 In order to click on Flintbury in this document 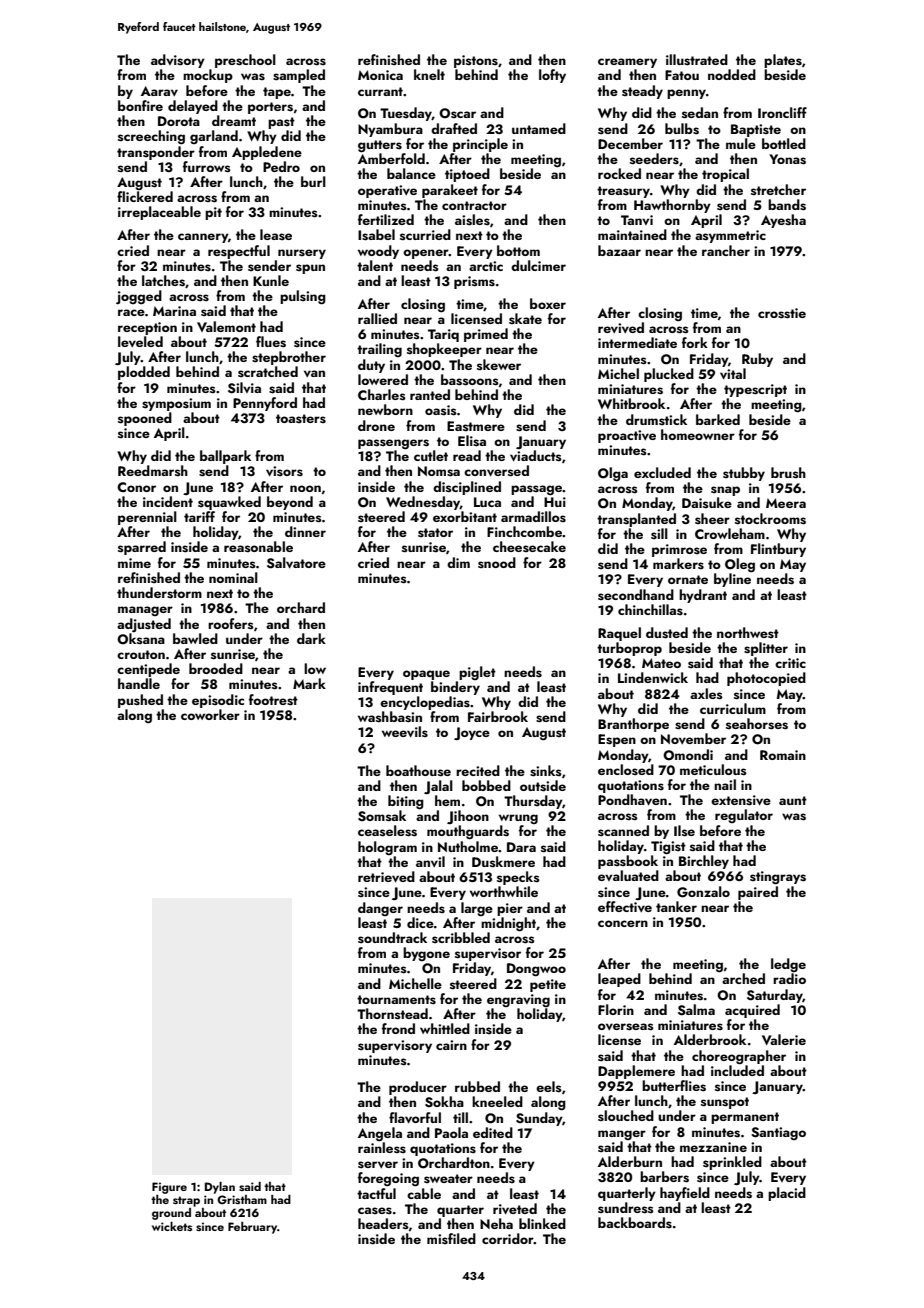, I will do `click(778, 550)`.
